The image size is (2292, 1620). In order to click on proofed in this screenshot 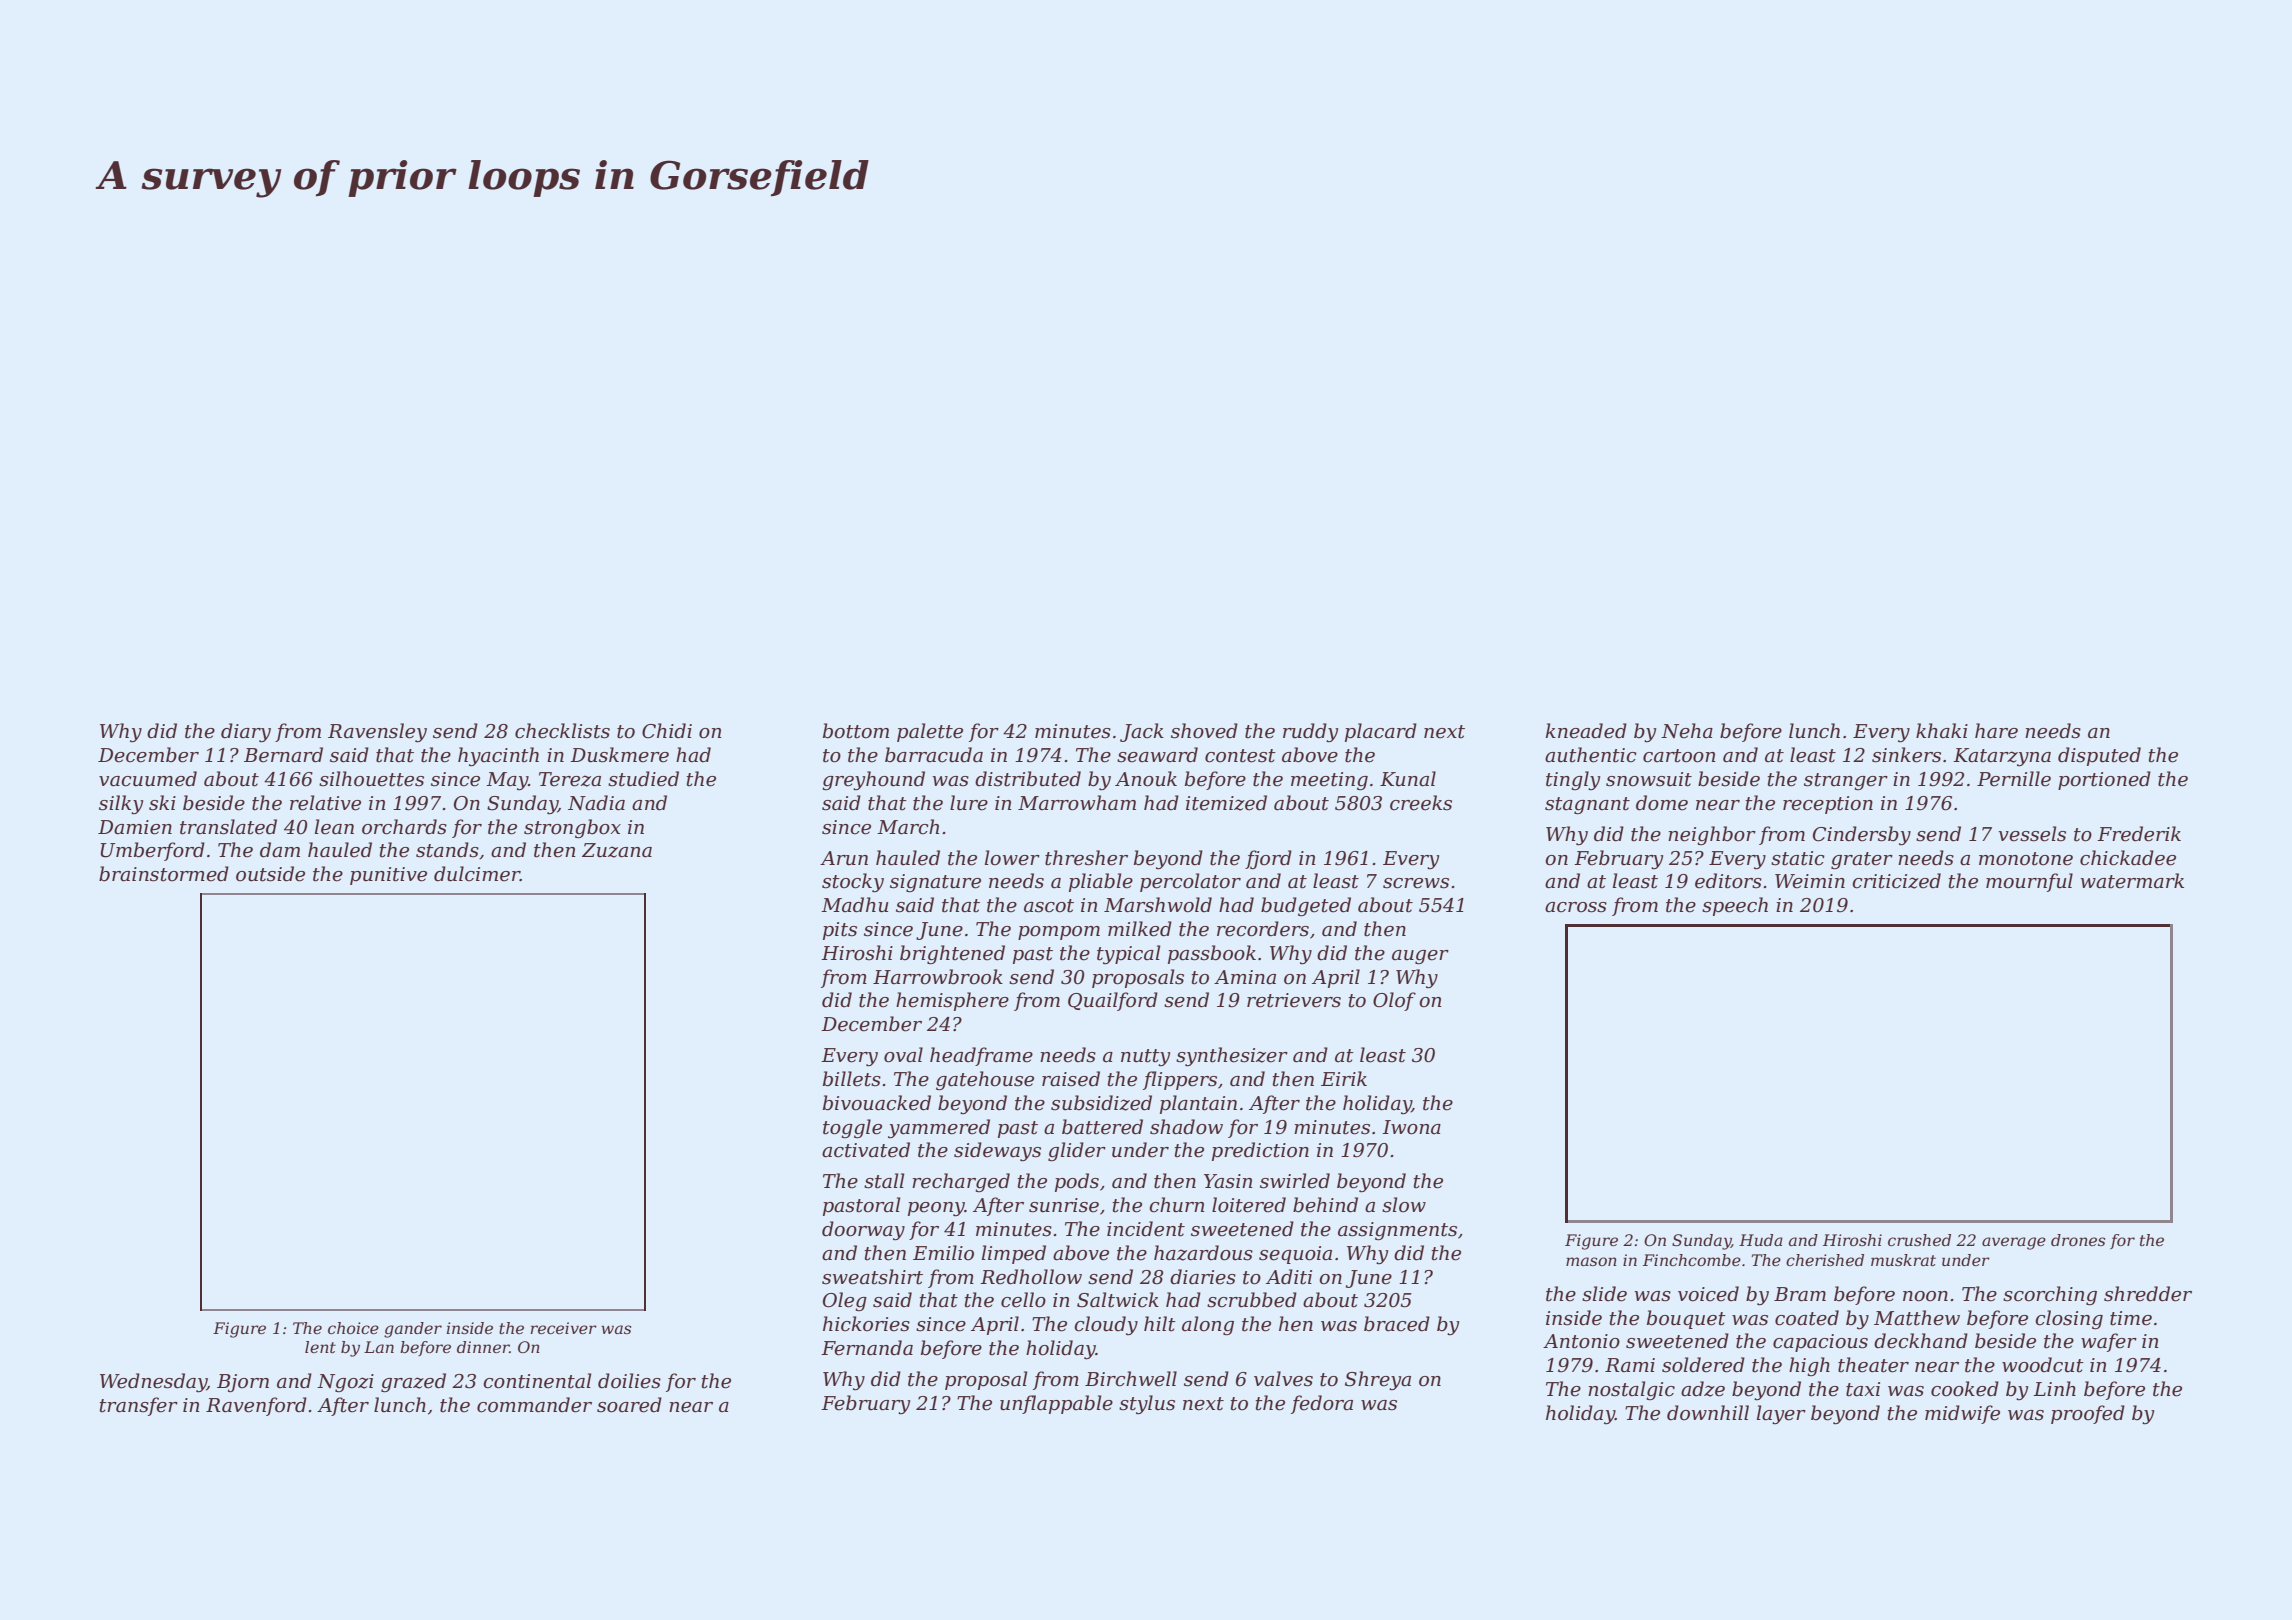, I will do `click(2088, 1414)`.
